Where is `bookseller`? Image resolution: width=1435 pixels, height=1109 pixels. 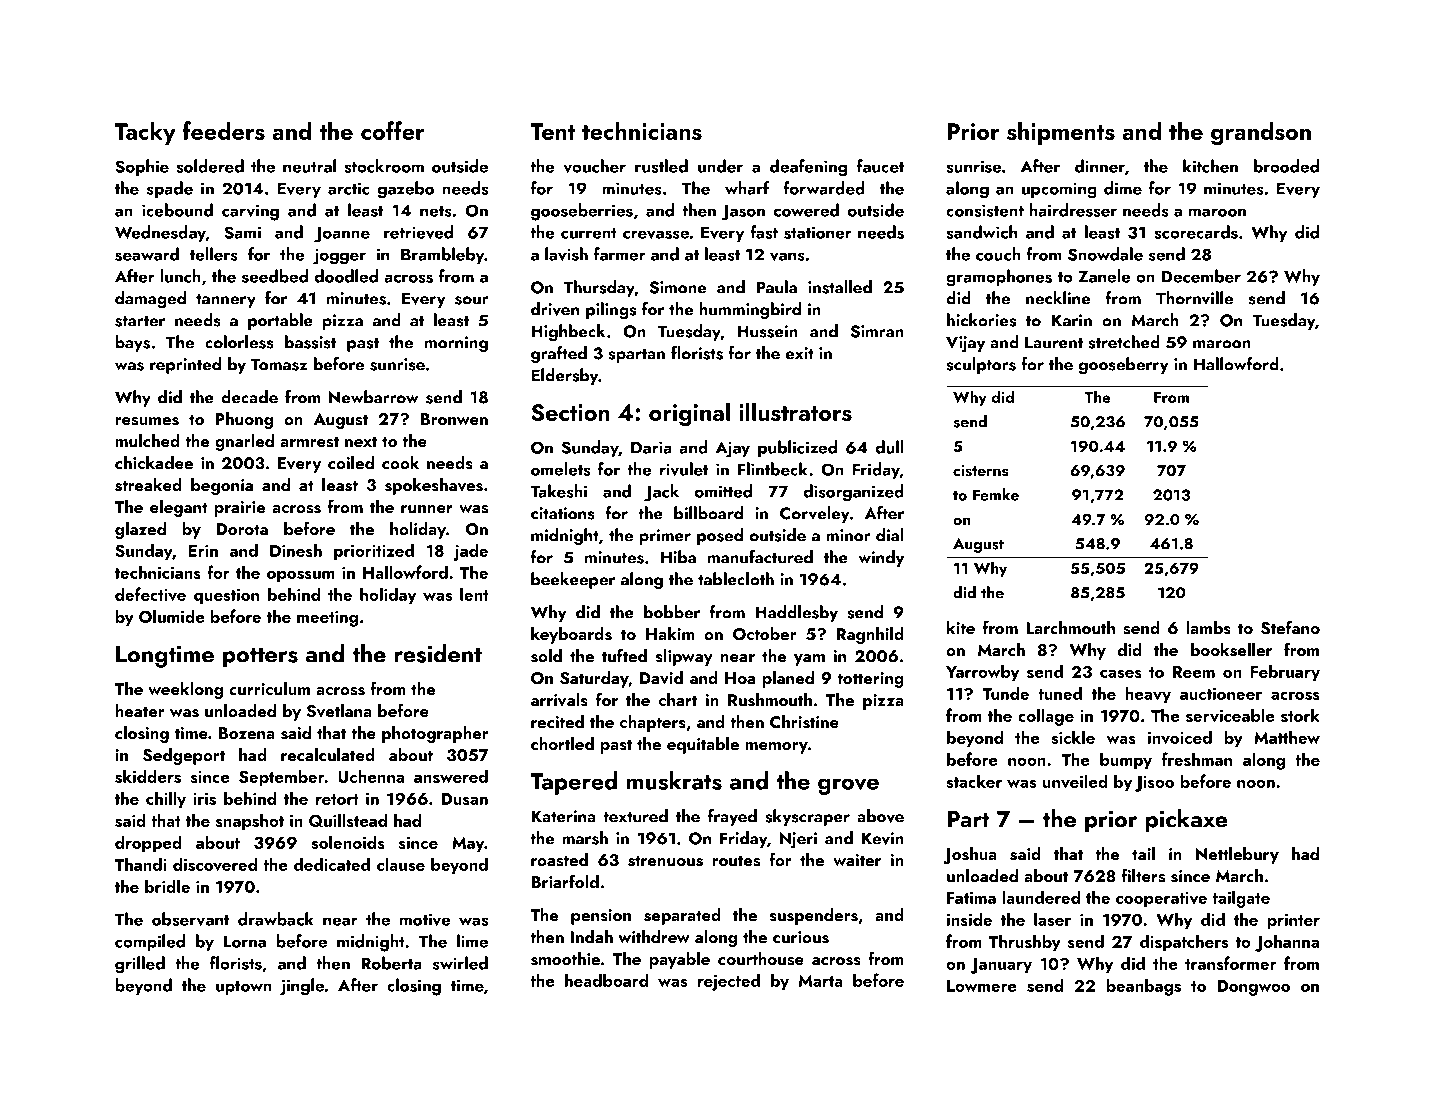 bookseller is located at coordinates (1231, 650).
